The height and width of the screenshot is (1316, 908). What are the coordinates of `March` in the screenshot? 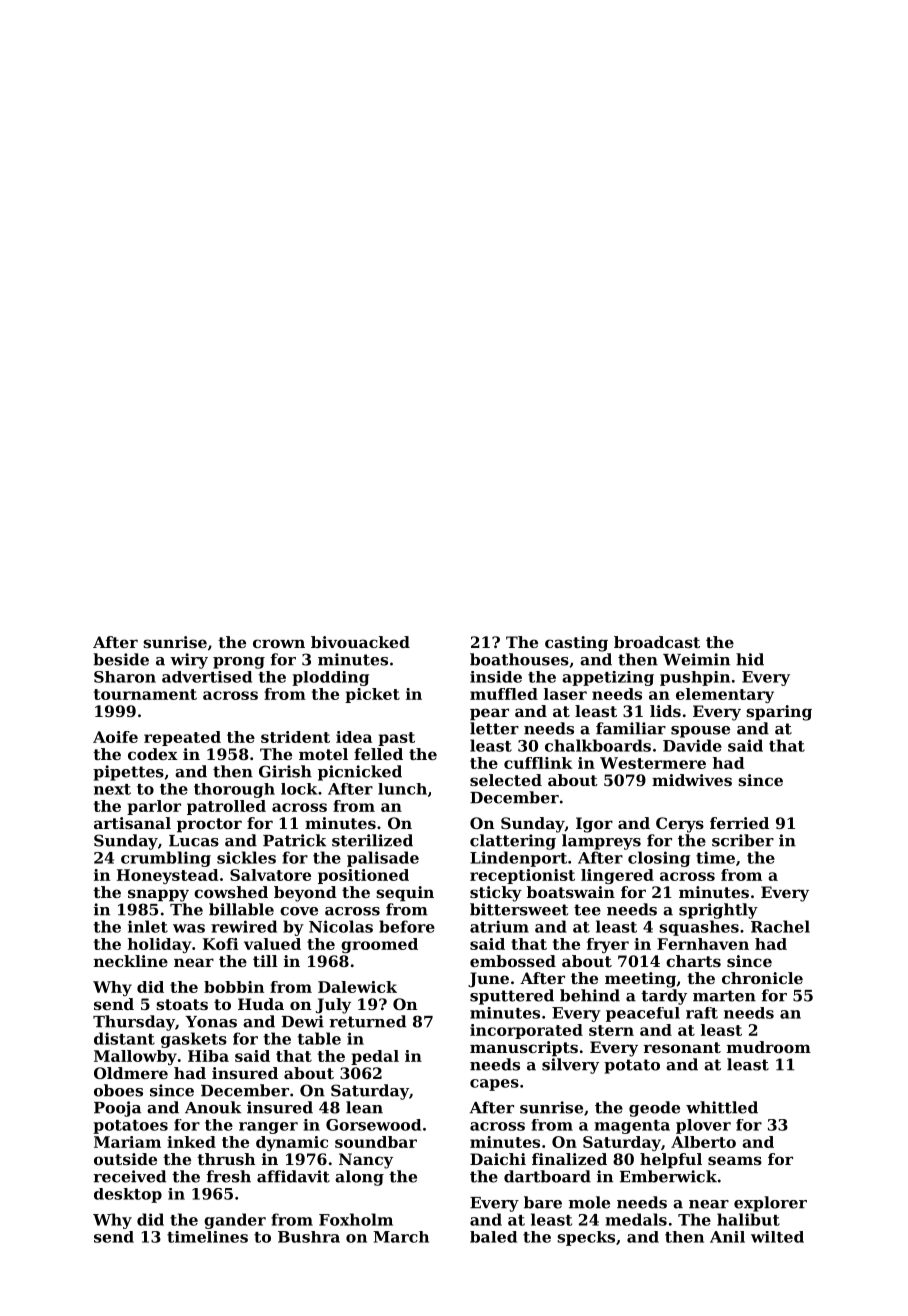 It's located at (401, 1237).
